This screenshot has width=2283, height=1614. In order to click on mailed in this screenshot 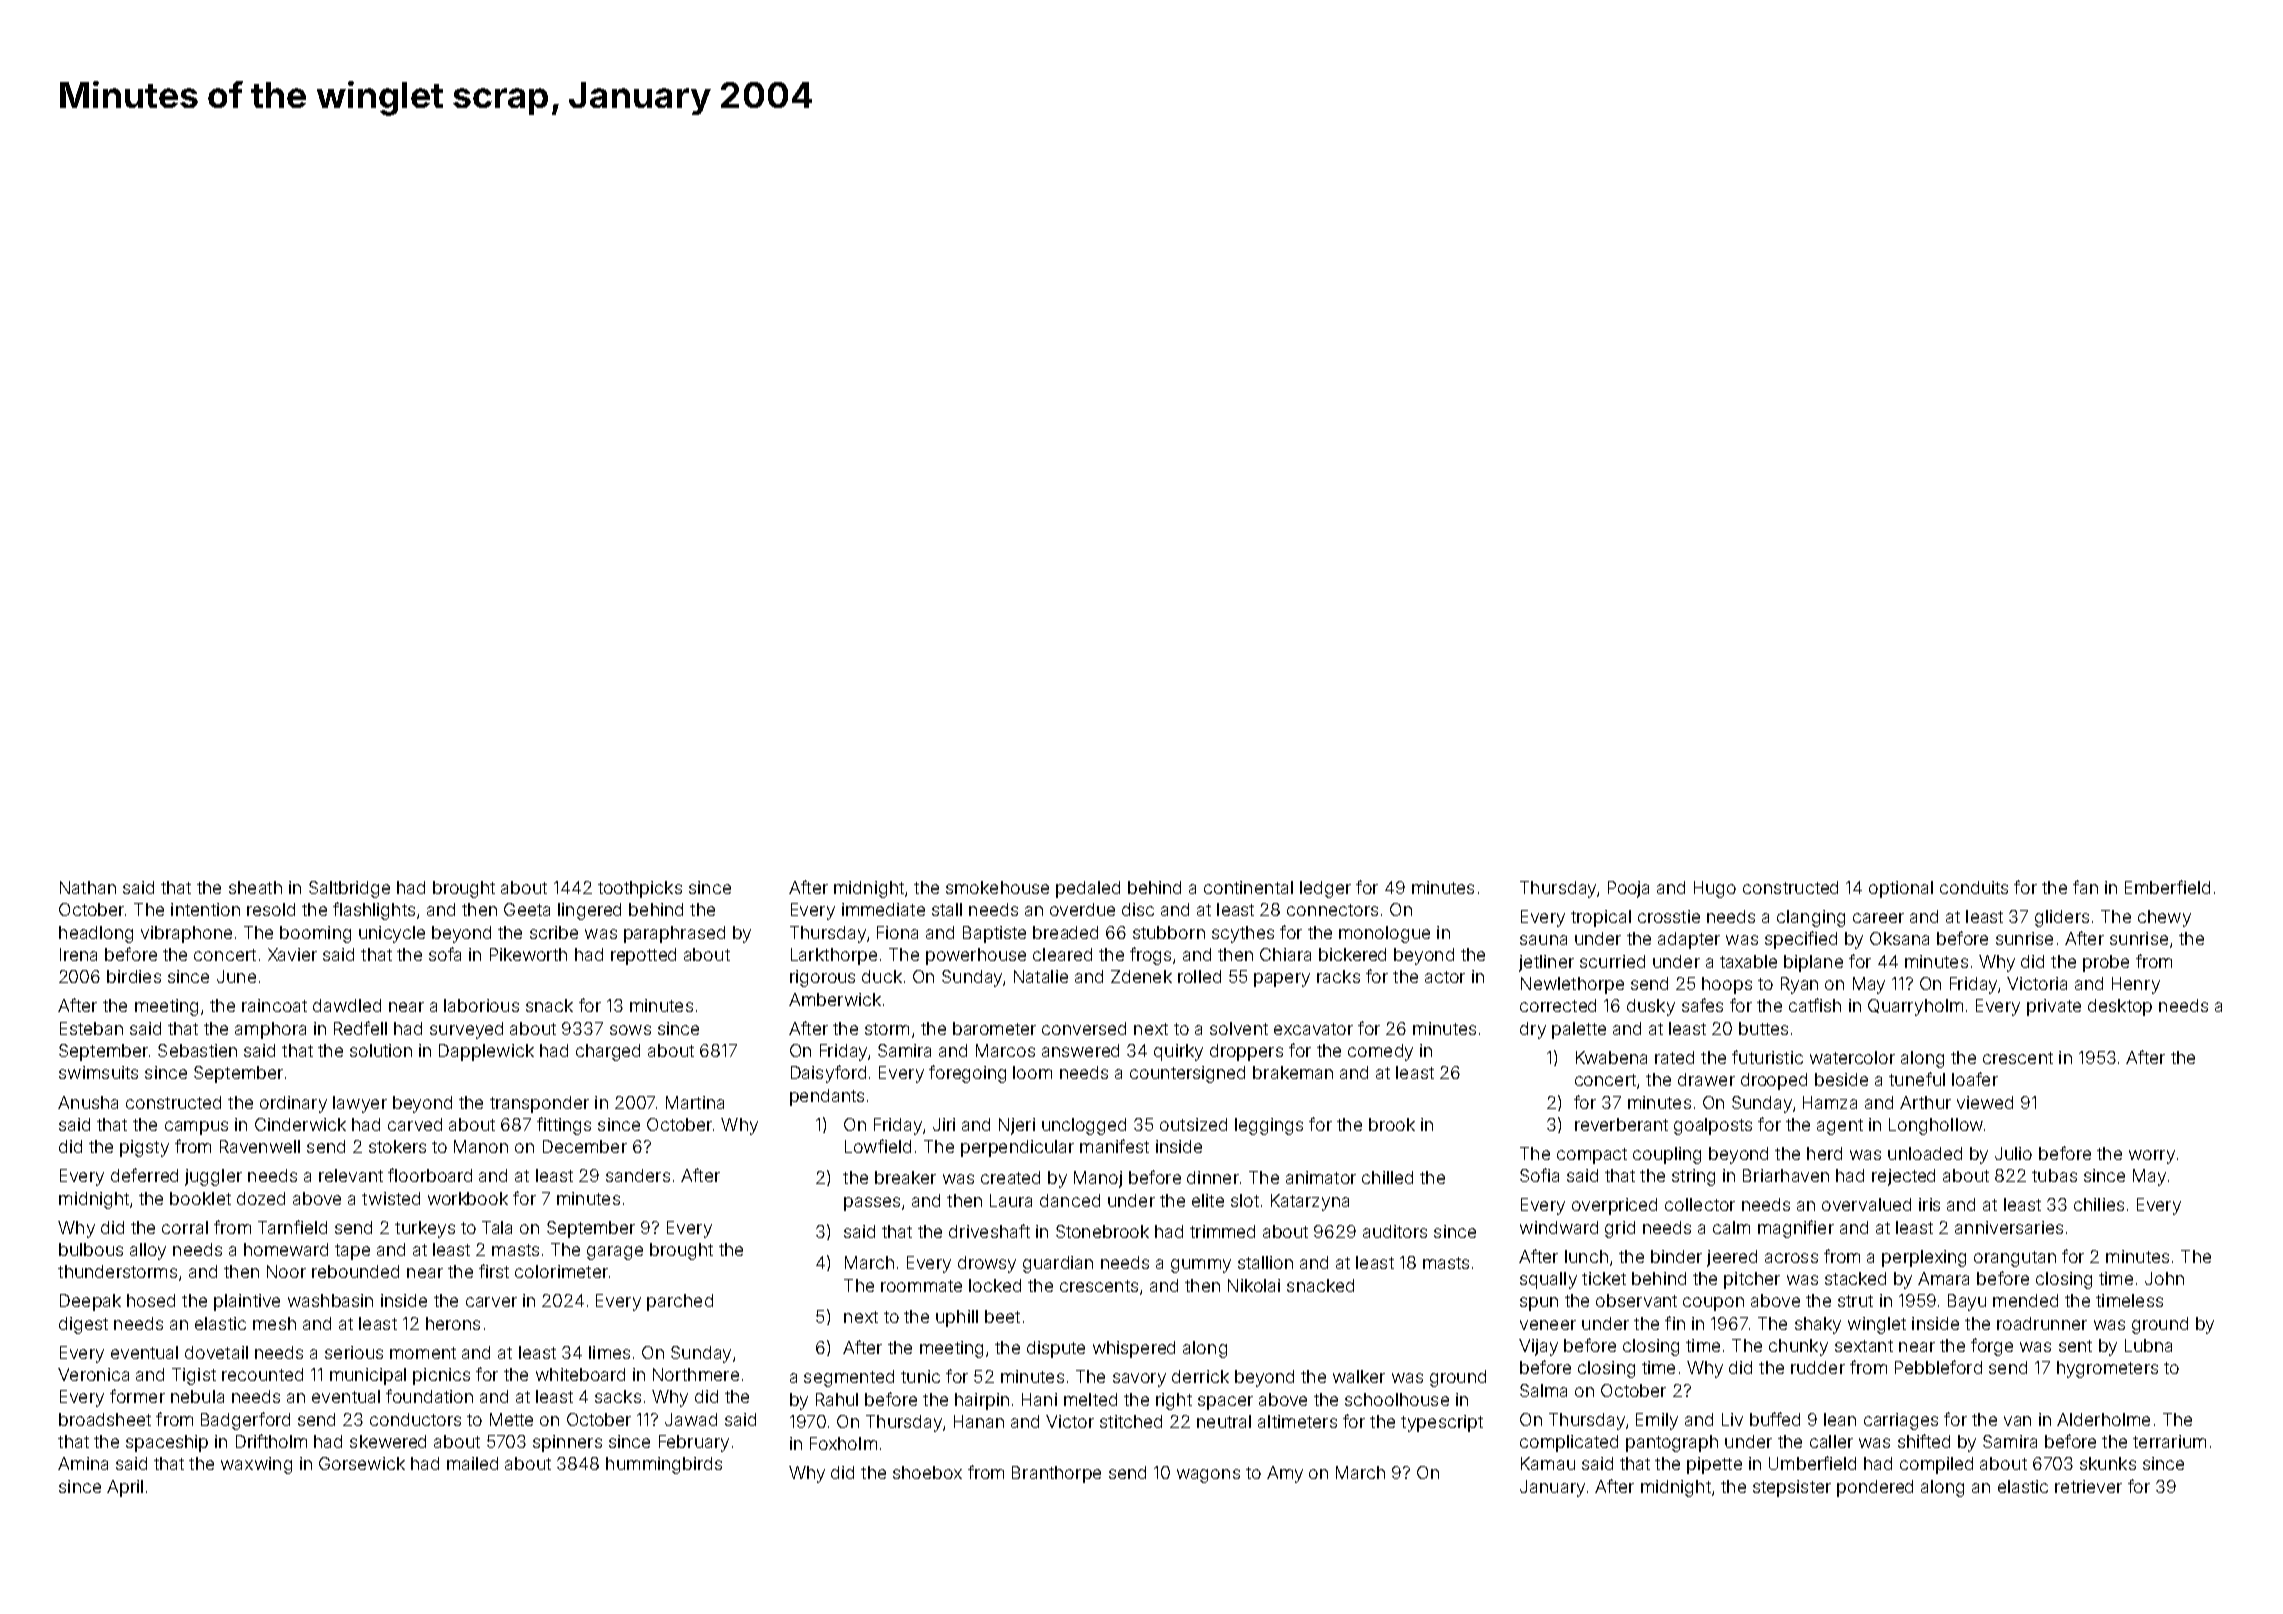, I will do `click(472, 1463)`.
